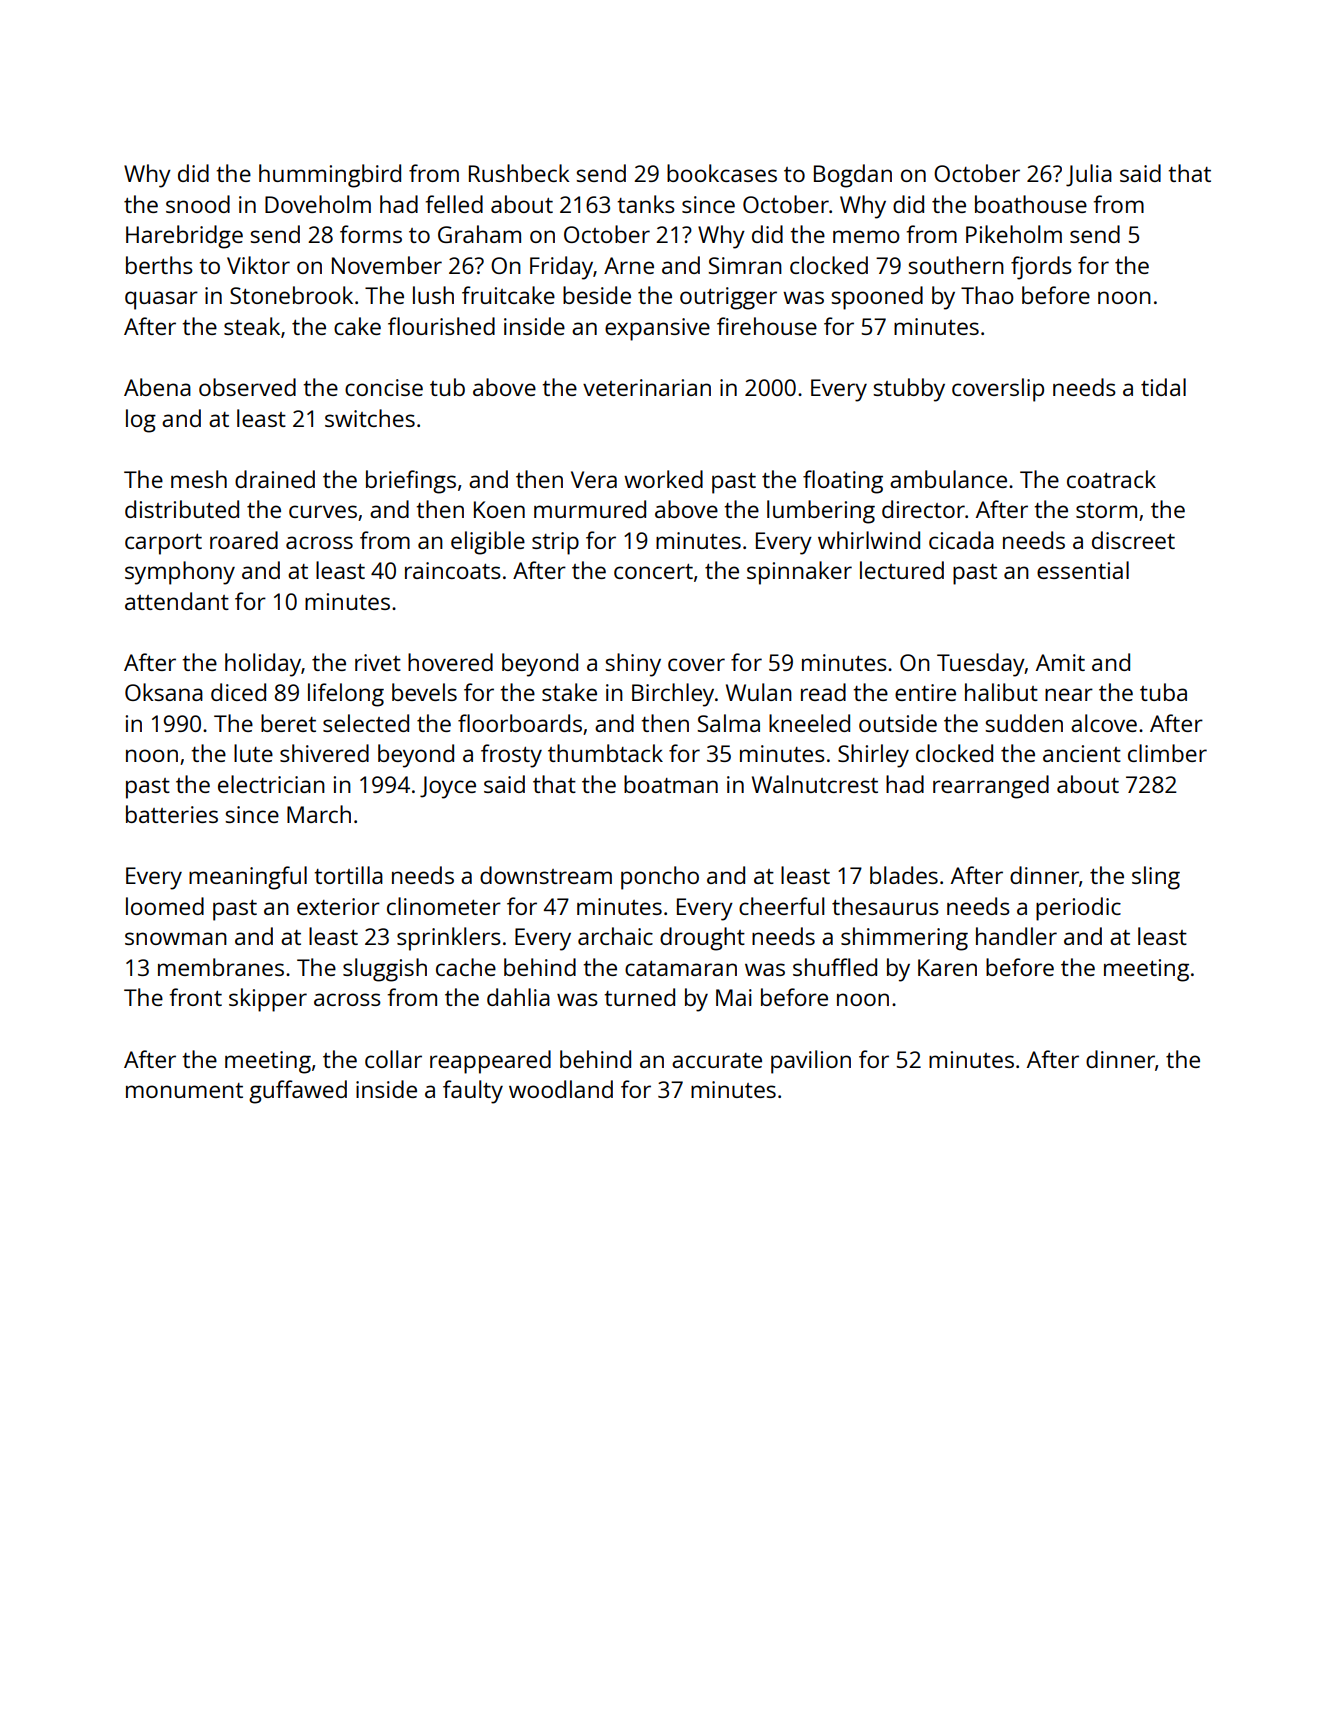 The height and width of the image is (1731, 1338). What do you see at coordinates (811, 1062) in the image?
I see `pavilion` at bounding box center [811, 1062].
